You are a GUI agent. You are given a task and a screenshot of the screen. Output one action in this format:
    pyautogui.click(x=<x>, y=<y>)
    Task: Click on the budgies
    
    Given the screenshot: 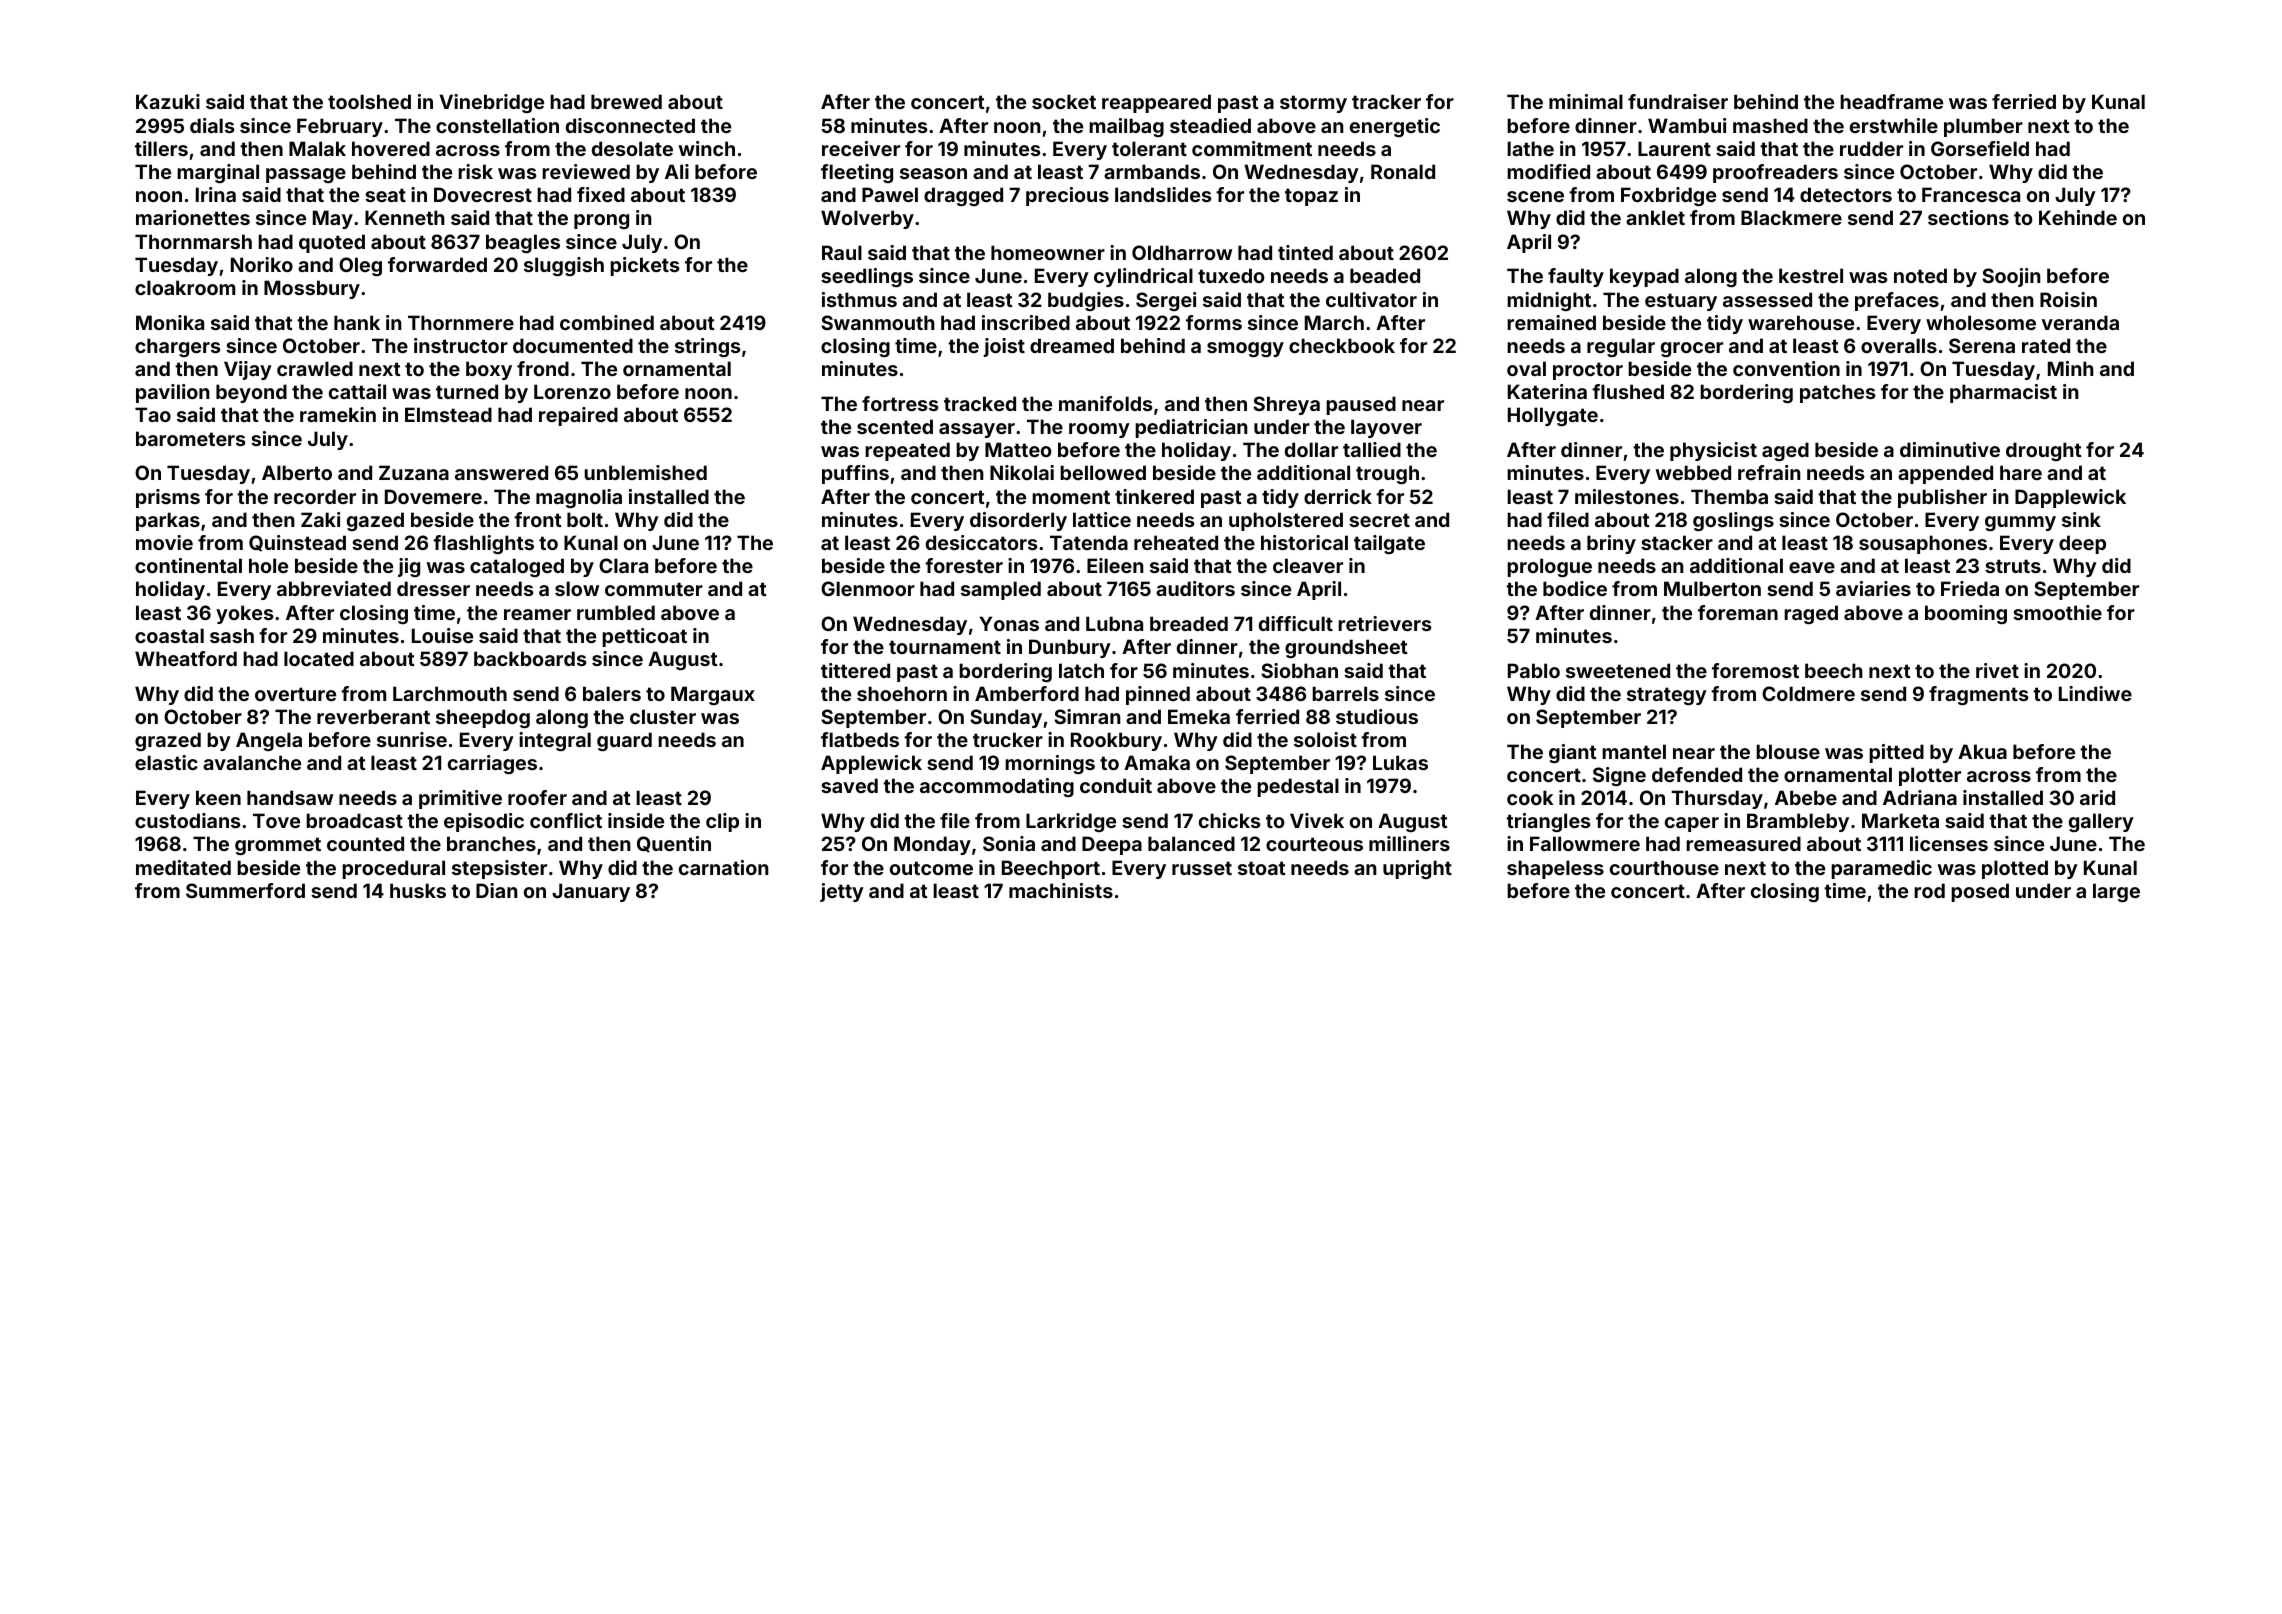 What is the action you would take?
    pyautogui.click(x=1086, y=301)
